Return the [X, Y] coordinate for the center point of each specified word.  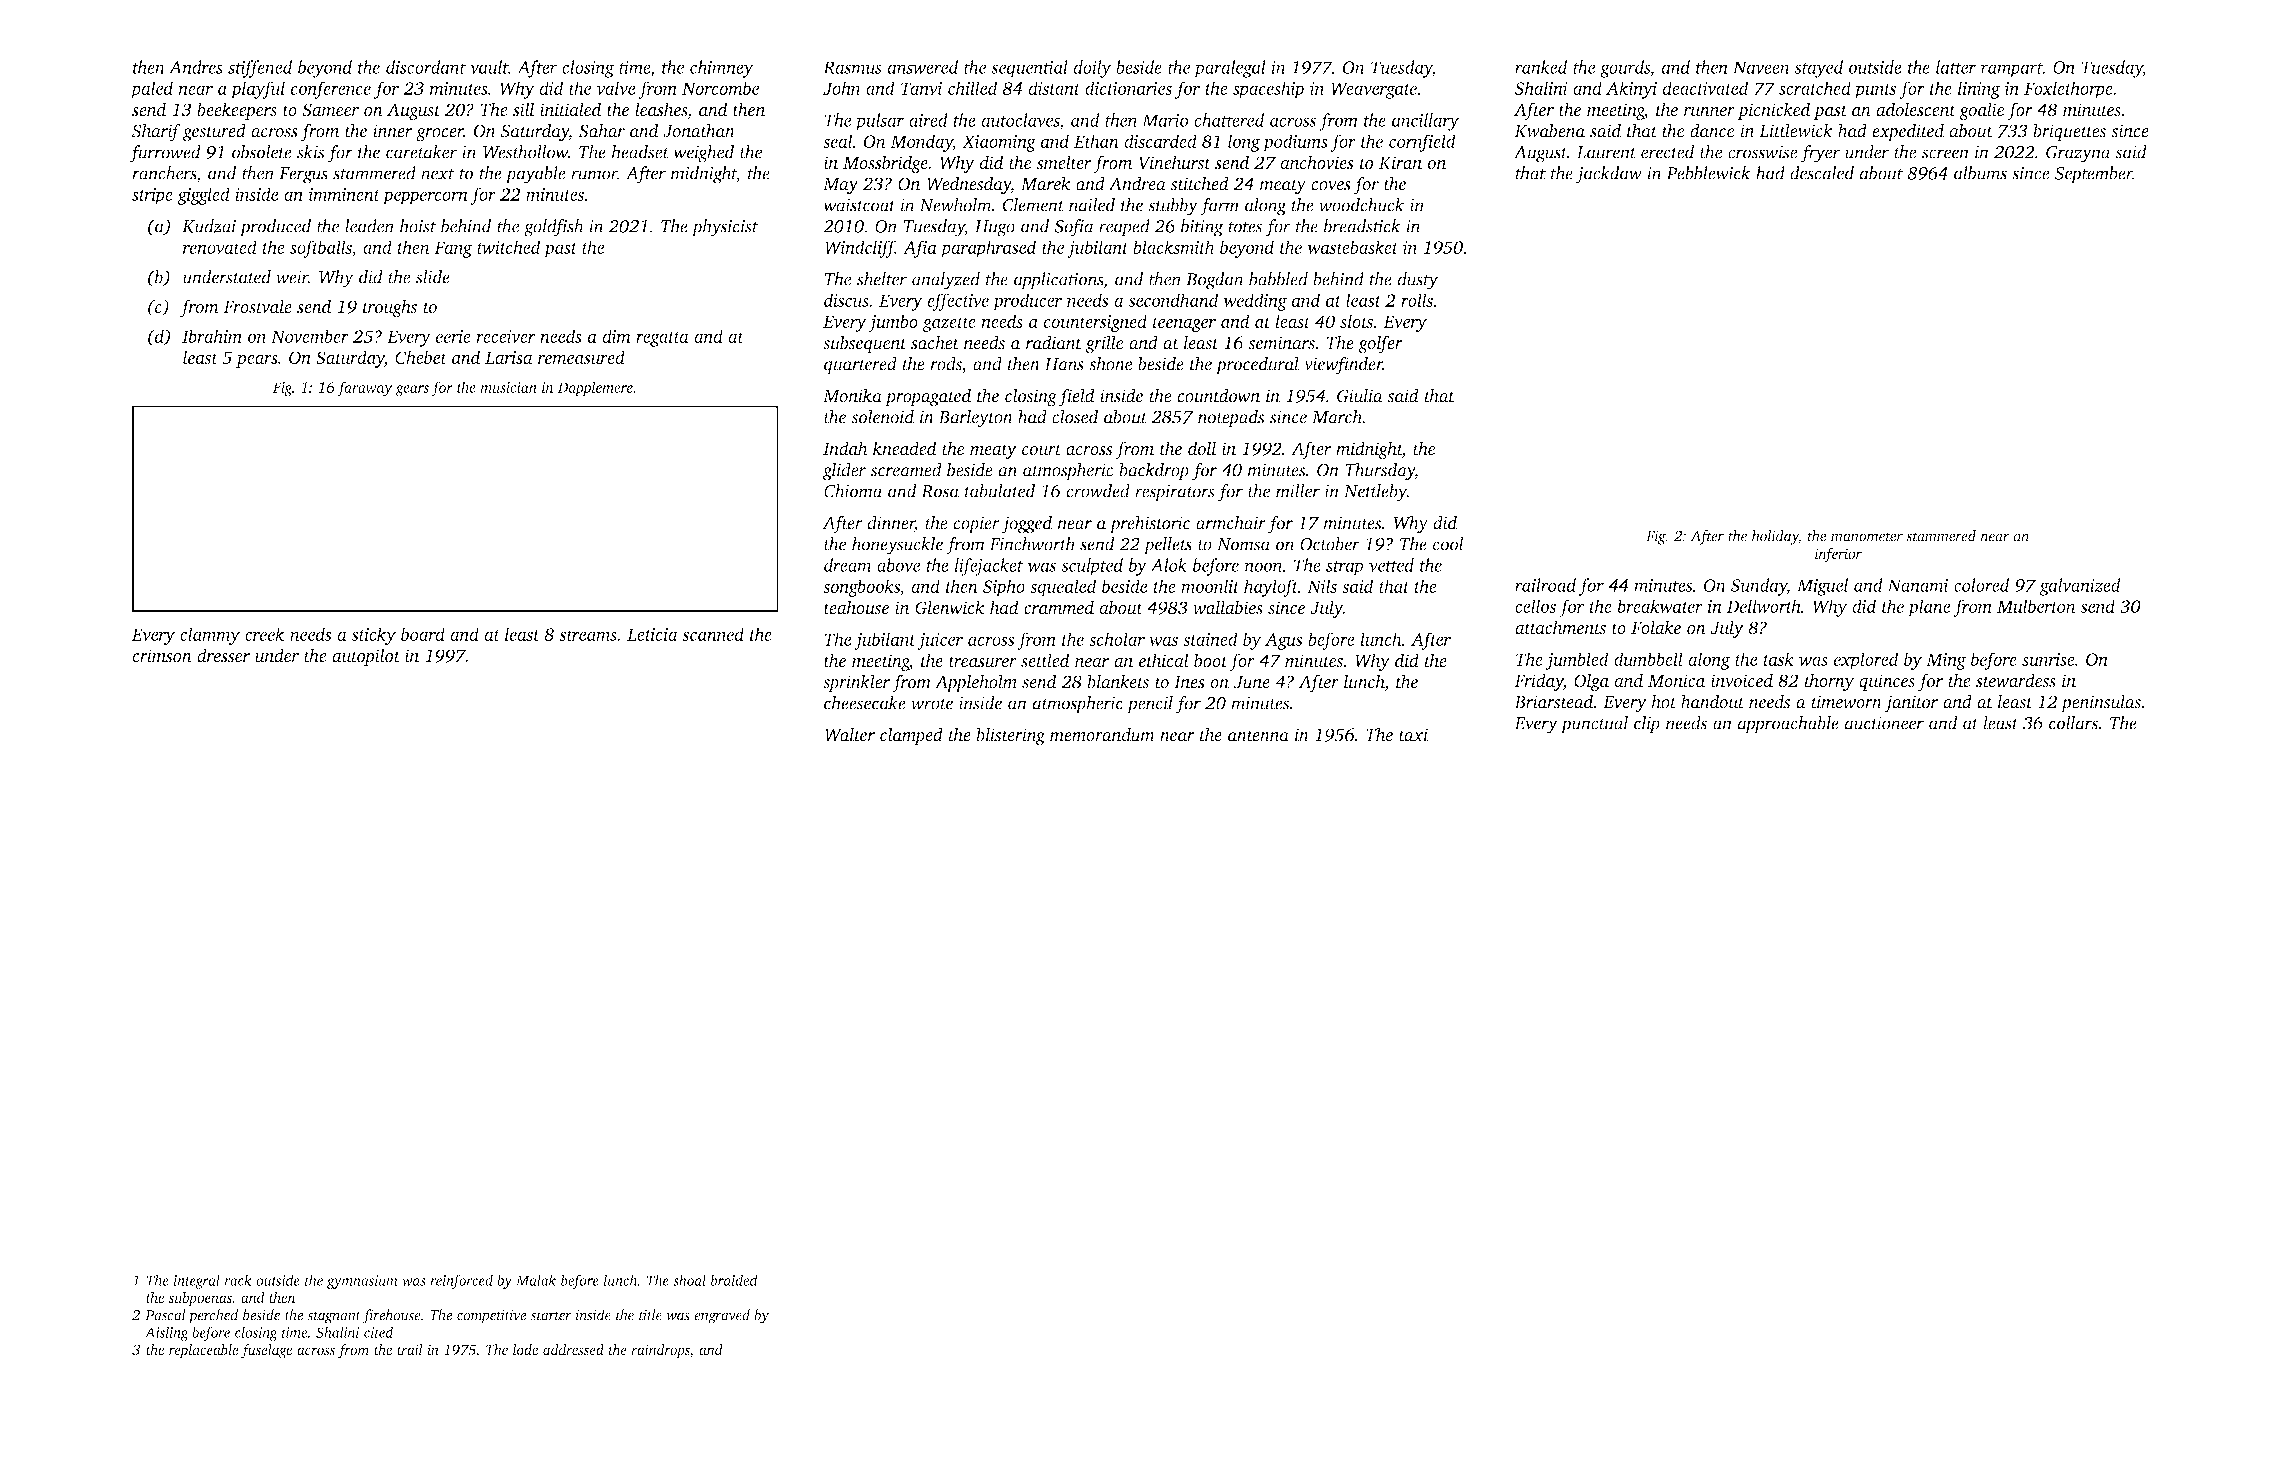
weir [292, 277]
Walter [850, 734]
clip [1647, 725]
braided [734, 1280]
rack [238, 1280]
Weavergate [1374, 90]
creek [265, 634]
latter [1956, 67]
